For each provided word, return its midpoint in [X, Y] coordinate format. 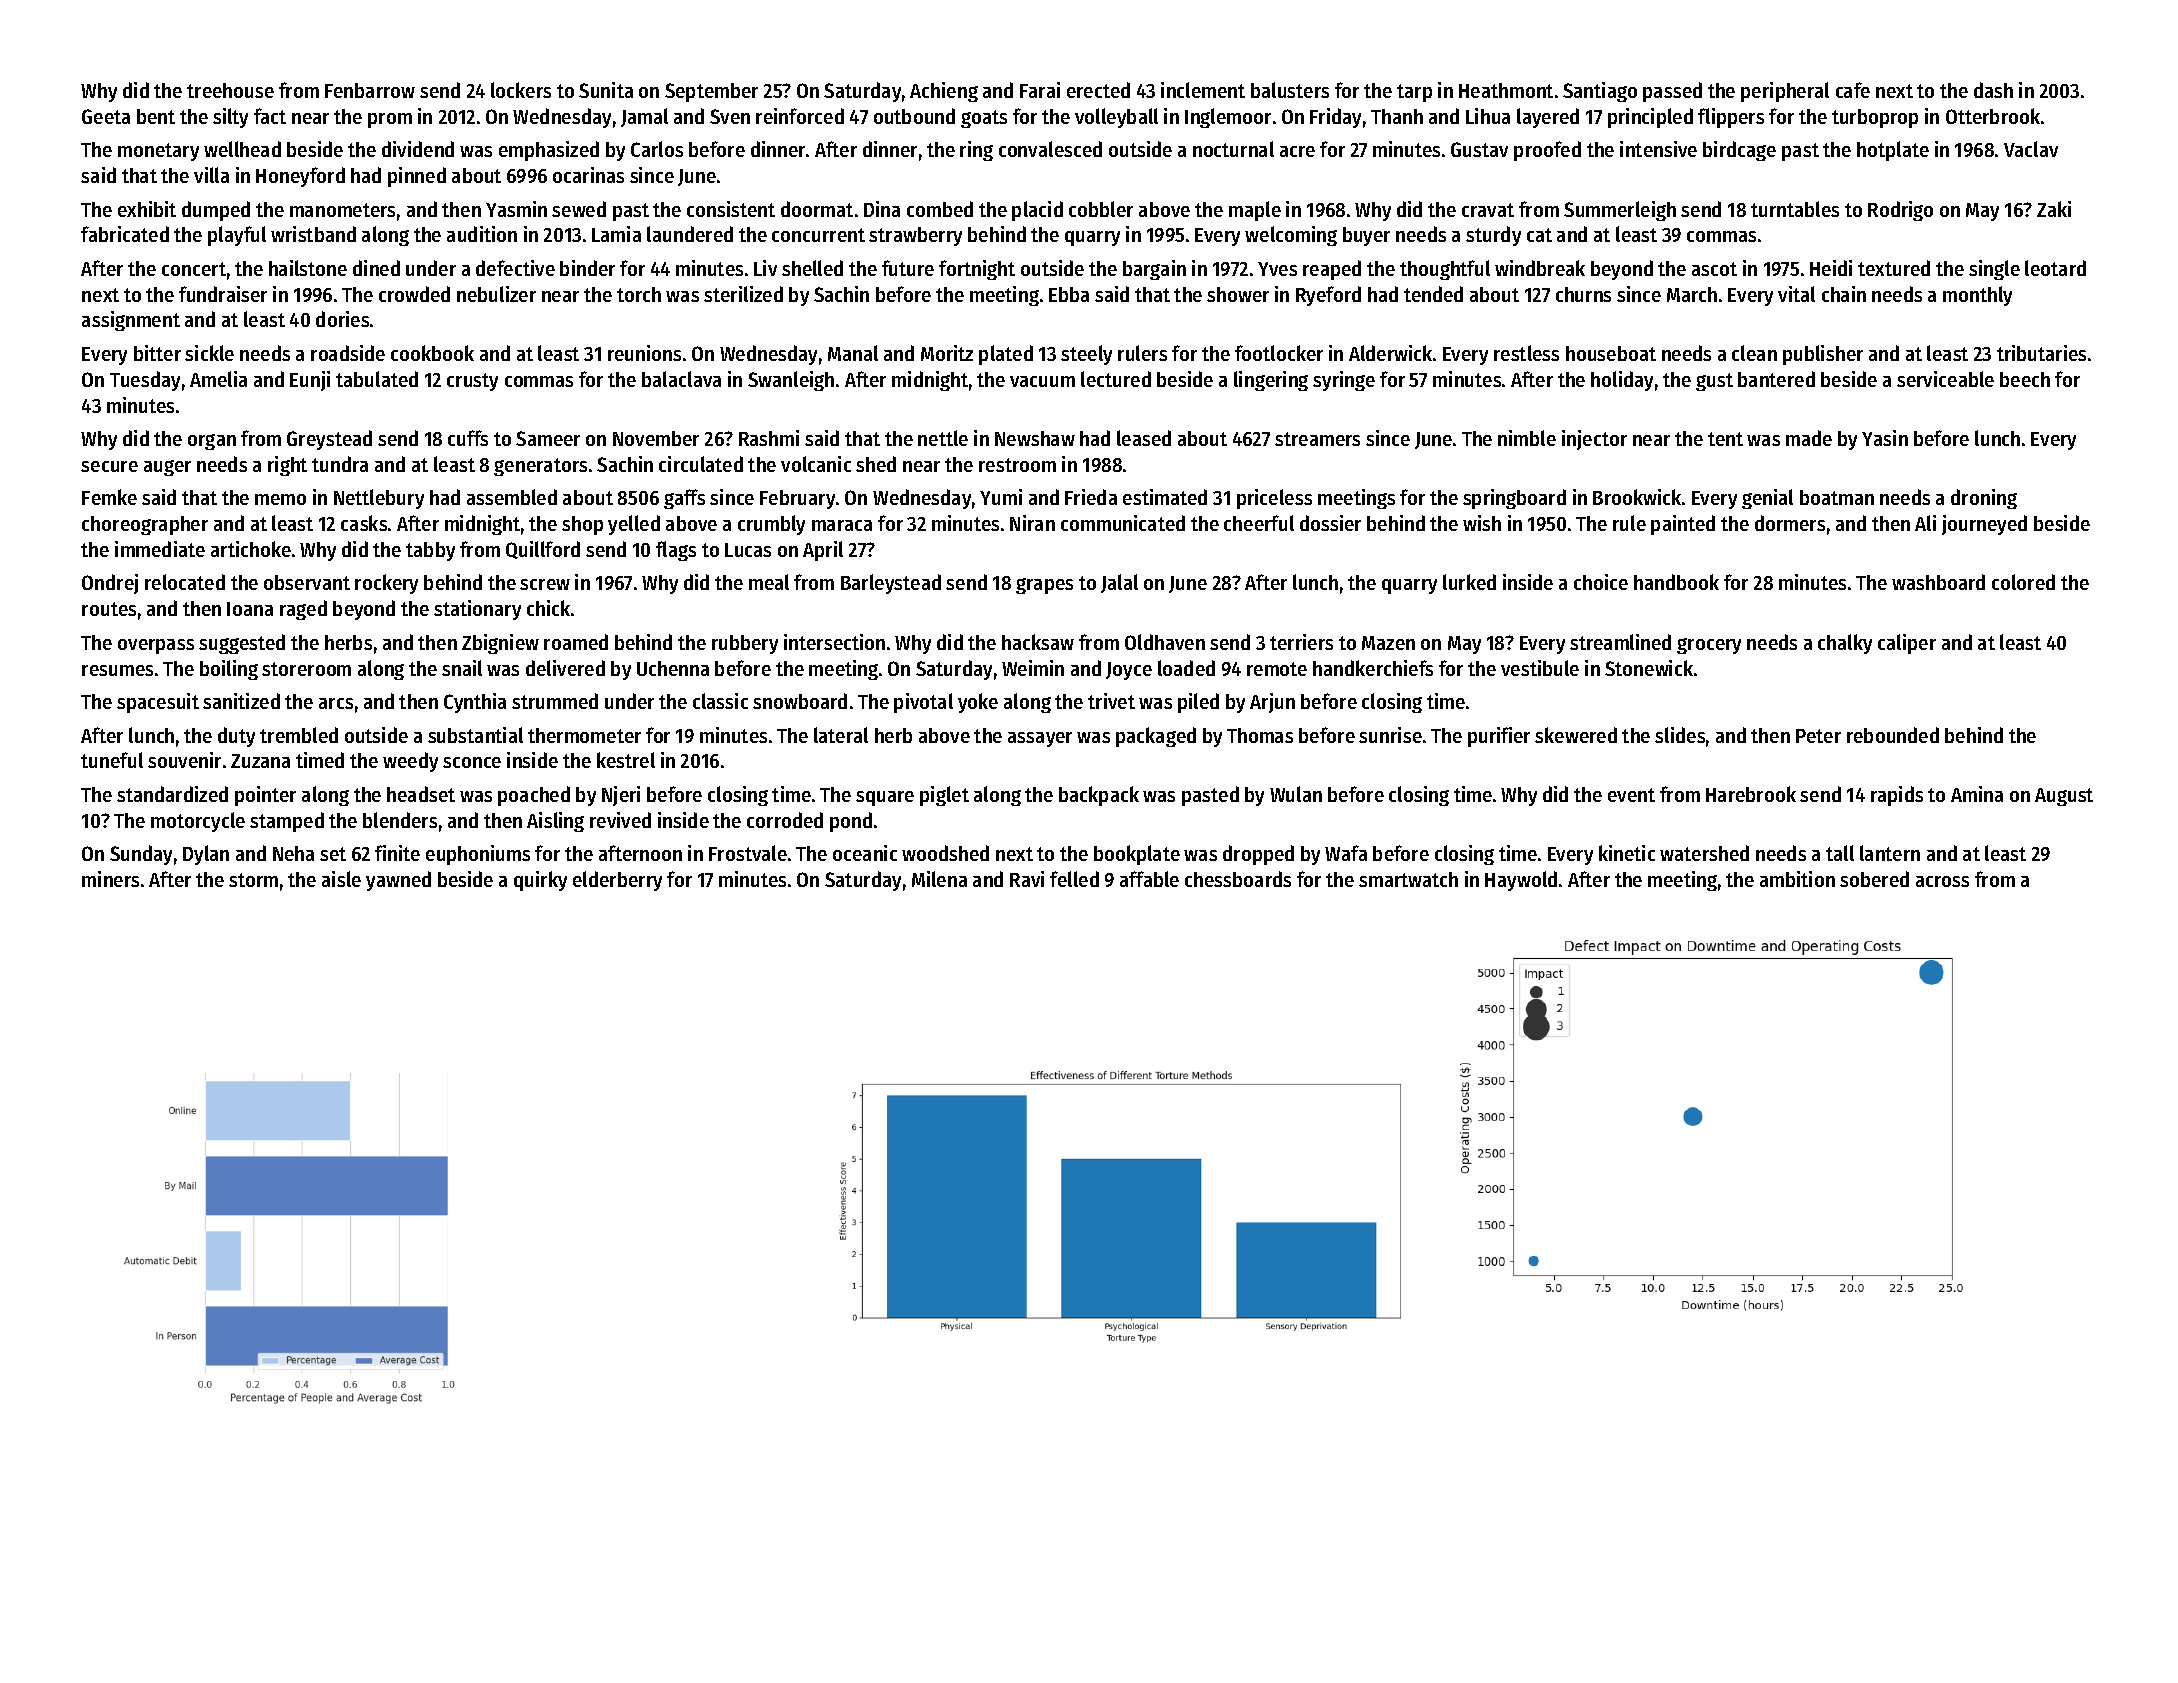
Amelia [218, 379]
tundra [340, 464]
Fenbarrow [370, 90]
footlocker [1279, 353]
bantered [1776, 379]
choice [1601, 582]
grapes [1044, 586]
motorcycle [198, 822]
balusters [1290, 90]
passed [1672, 92]
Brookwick [1637, 497]
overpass [156, 646]
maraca [842, 525]
